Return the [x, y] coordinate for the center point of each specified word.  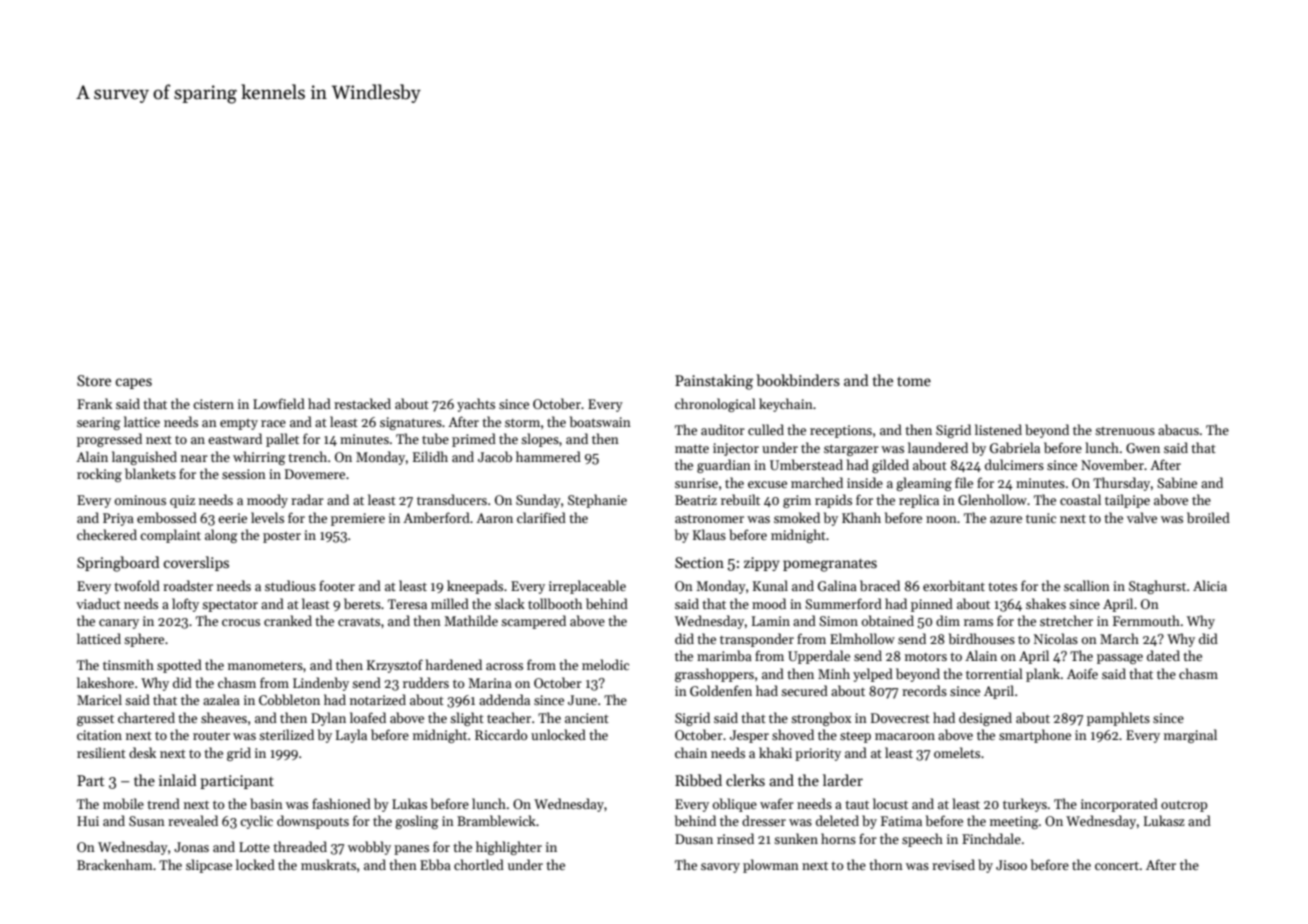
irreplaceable [587, 587]
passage [1120, 659]
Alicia [1210, 585]
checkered [107, 534]
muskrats [328, 864]
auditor [723, 429]
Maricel [99, 699]
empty [239, 424]
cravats [359, 622]
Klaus [709, 534]
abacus [1178, 429]
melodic [605, 664]
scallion [1087, 585]
